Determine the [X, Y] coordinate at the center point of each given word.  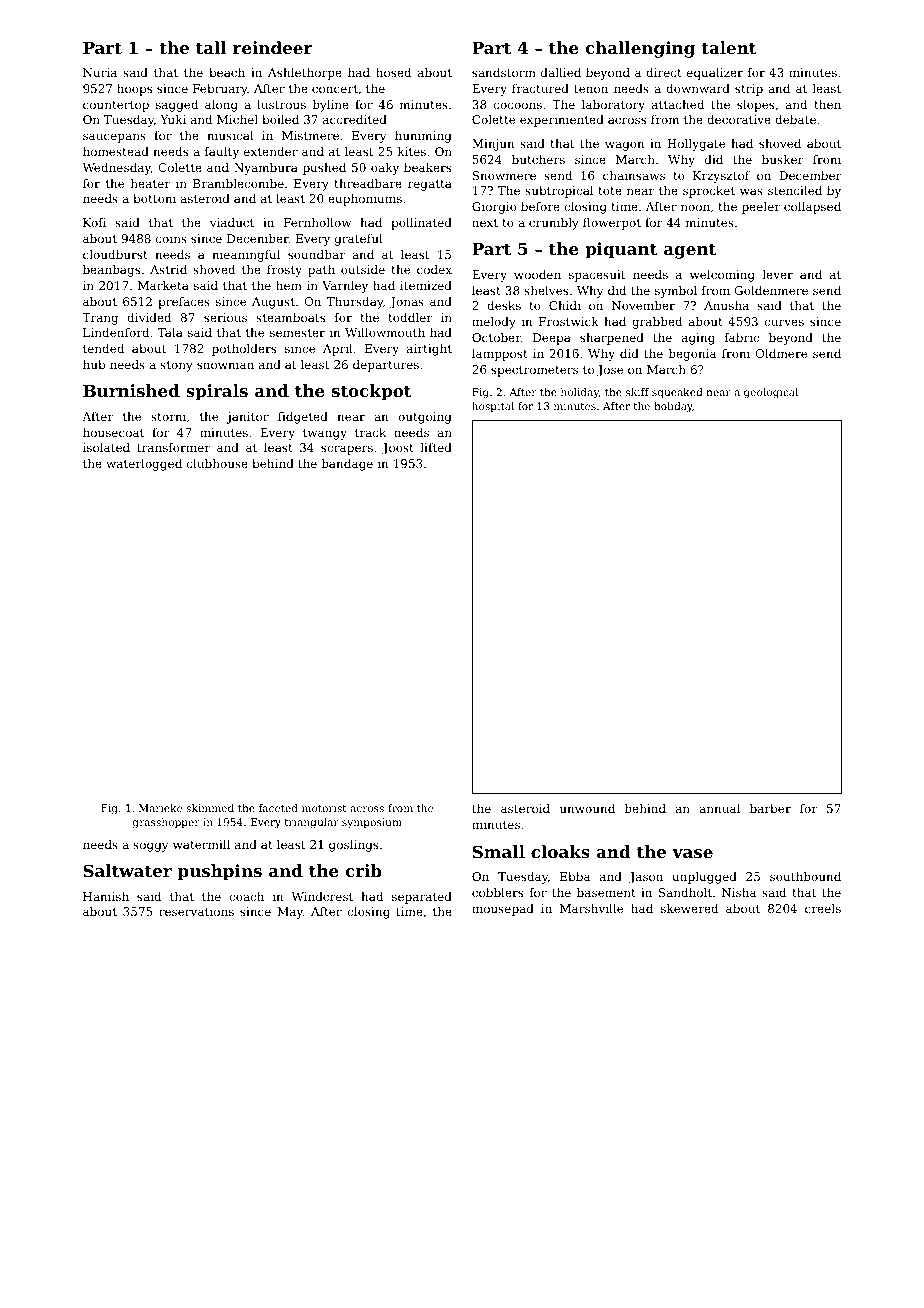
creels [823, 908]
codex [434, 269]
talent [729, 47]
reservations [196, 911]
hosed [393, 72]
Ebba [575, 876]
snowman [225, 365]
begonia [692, 355]
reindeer [273, 47]
